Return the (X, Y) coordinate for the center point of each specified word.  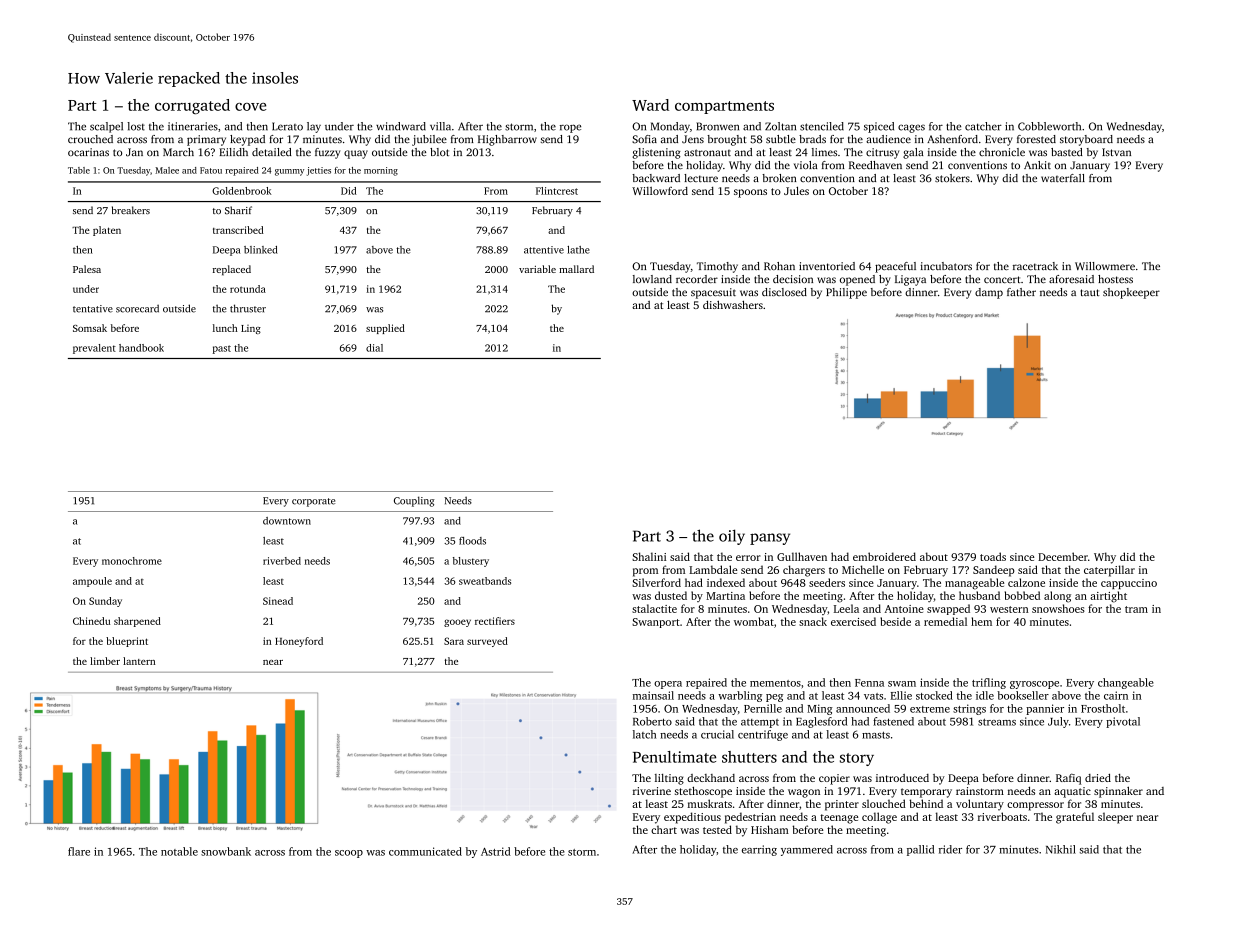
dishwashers (733, 304)
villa (440, 126)
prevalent (94, 349)
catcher (983, 126)
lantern (139, 661)
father (1021, 292)
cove (250, 107)
